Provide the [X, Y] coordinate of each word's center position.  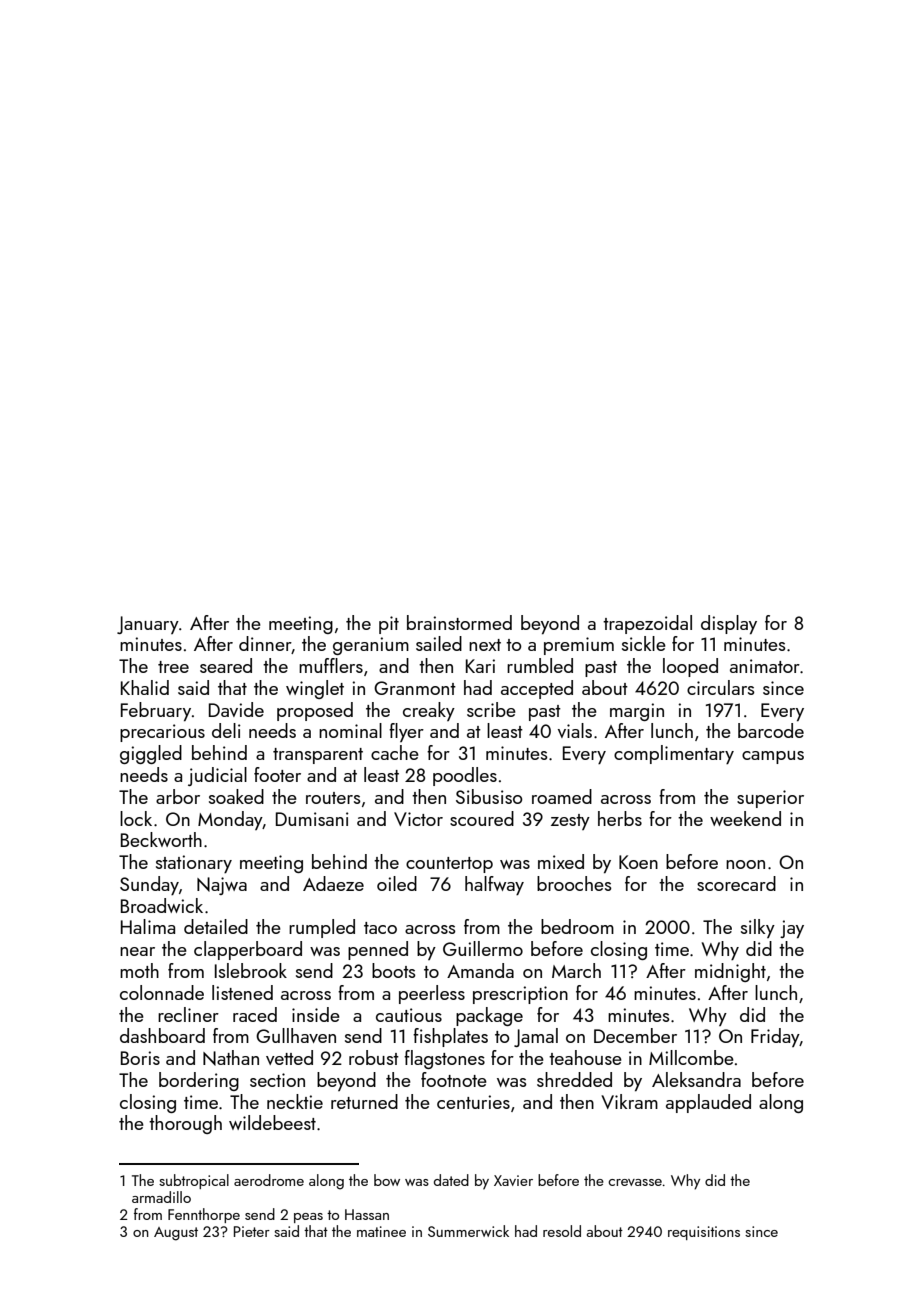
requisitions [704, 1233]
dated [451, 1180]
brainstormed [459, 622]
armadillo [161, 1197]
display [729, 624]
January [148, 625]
